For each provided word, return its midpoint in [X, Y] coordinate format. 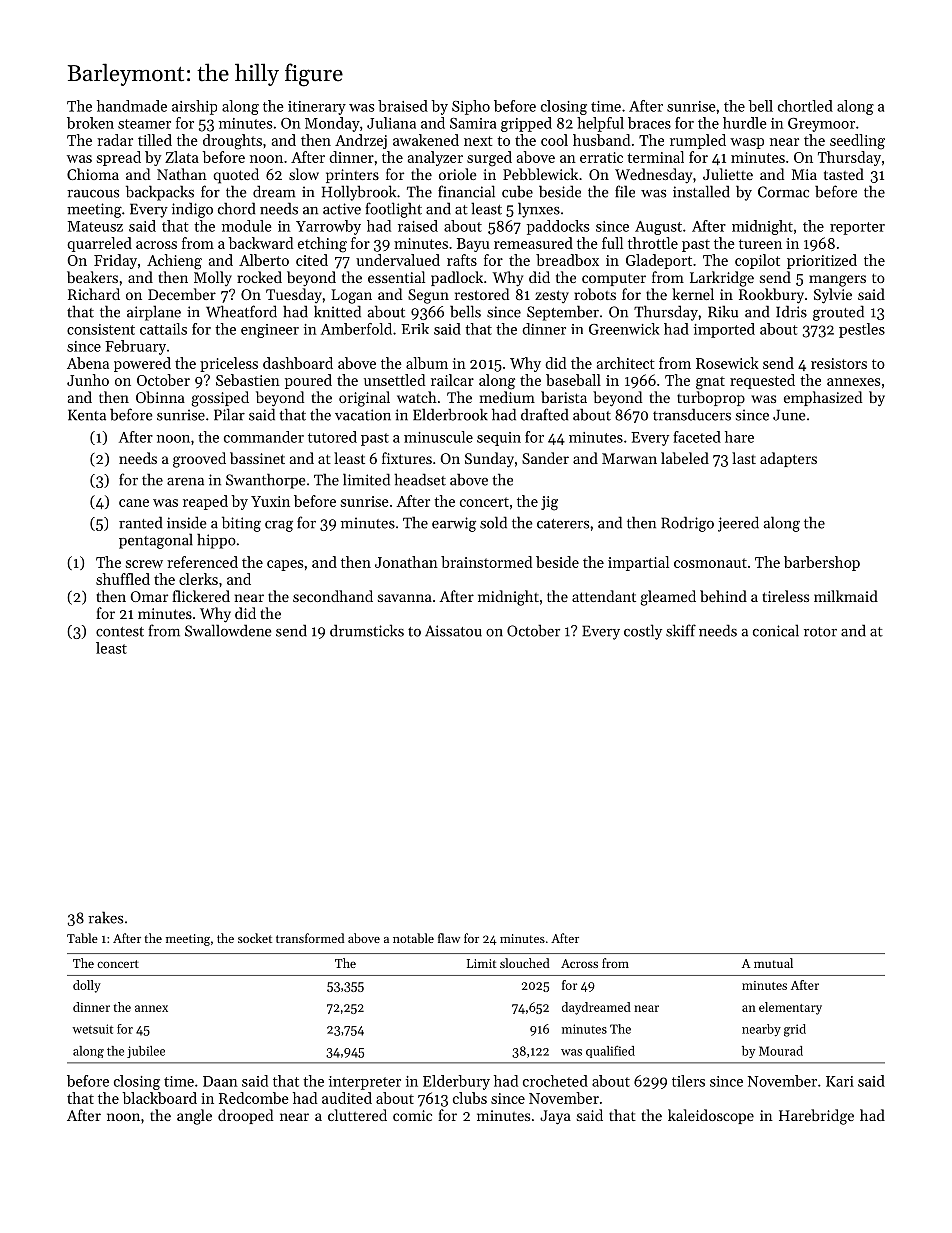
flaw [449, 938]
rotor [820, 632]
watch [417, 397]
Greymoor [821, 125]
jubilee [146, 1052]
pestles [862, 330]
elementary [790, 1008]
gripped [526, 124]
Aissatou [453, 631]
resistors [839, 363]
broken [90, 123]
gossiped [220, 399]
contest [120, 632]
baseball [573, 380]
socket [255, 938]
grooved [199, 460]
